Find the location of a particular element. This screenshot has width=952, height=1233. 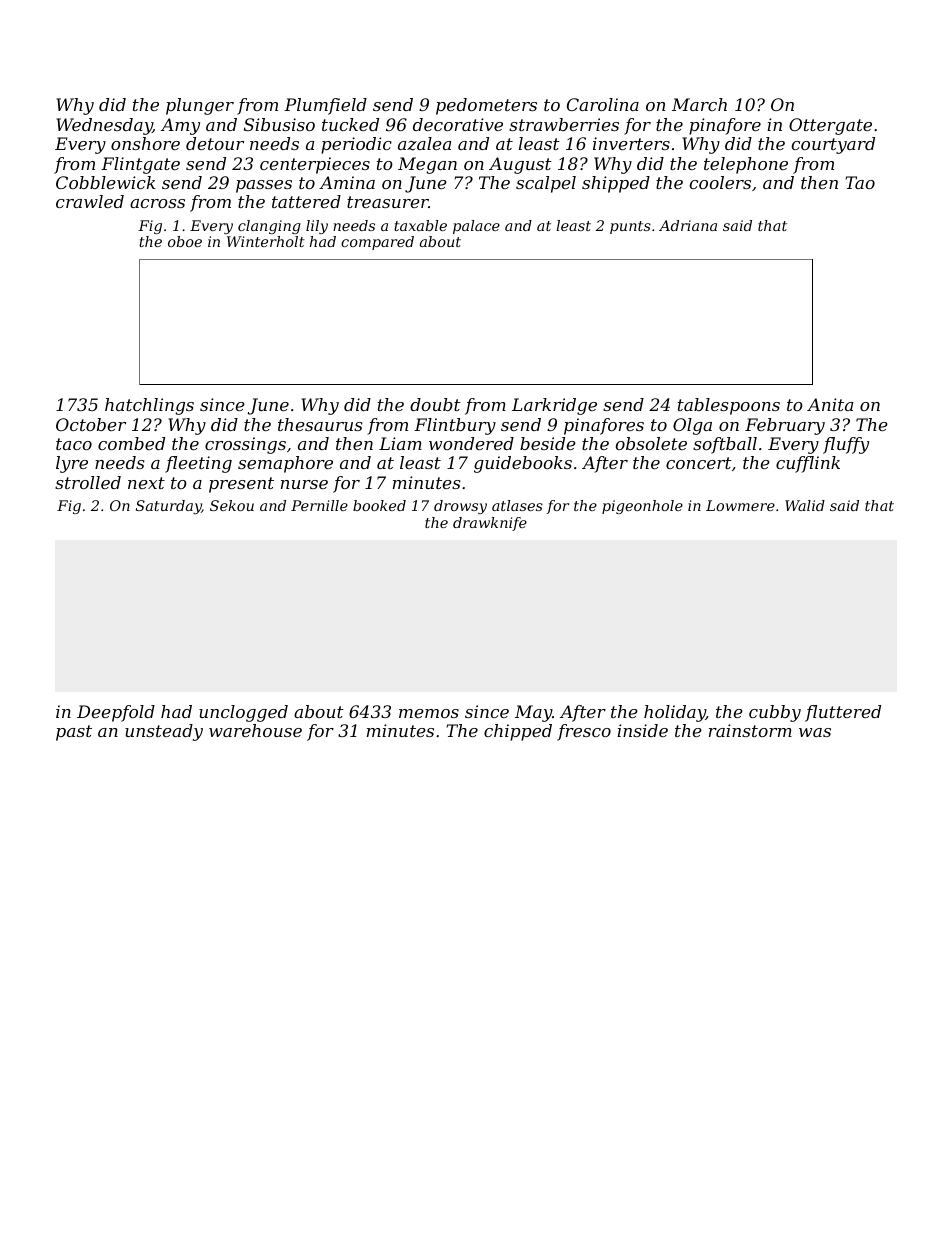

strolled is located at coordinates (88, 482).
